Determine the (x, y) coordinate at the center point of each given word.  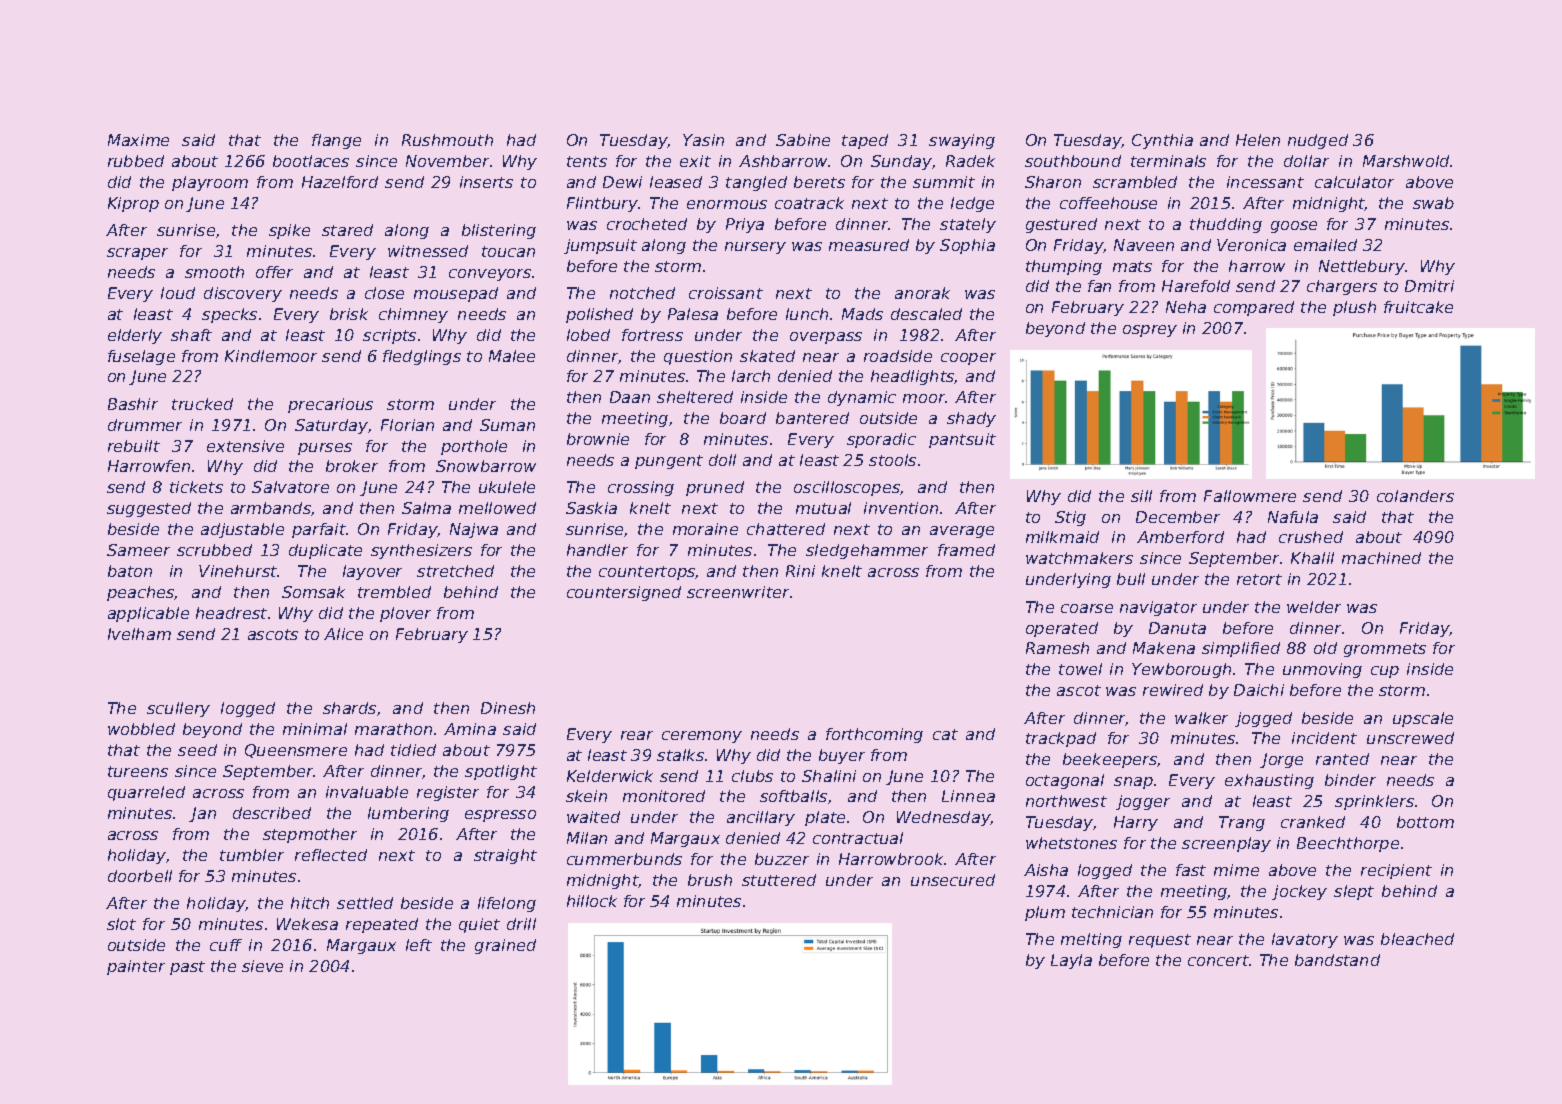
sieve (262, 966)
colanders (1415, 496)
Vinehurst (238, 571)
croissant (726, 293)
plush (1354, 308)
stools (892, 460)
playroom (210, 183)
